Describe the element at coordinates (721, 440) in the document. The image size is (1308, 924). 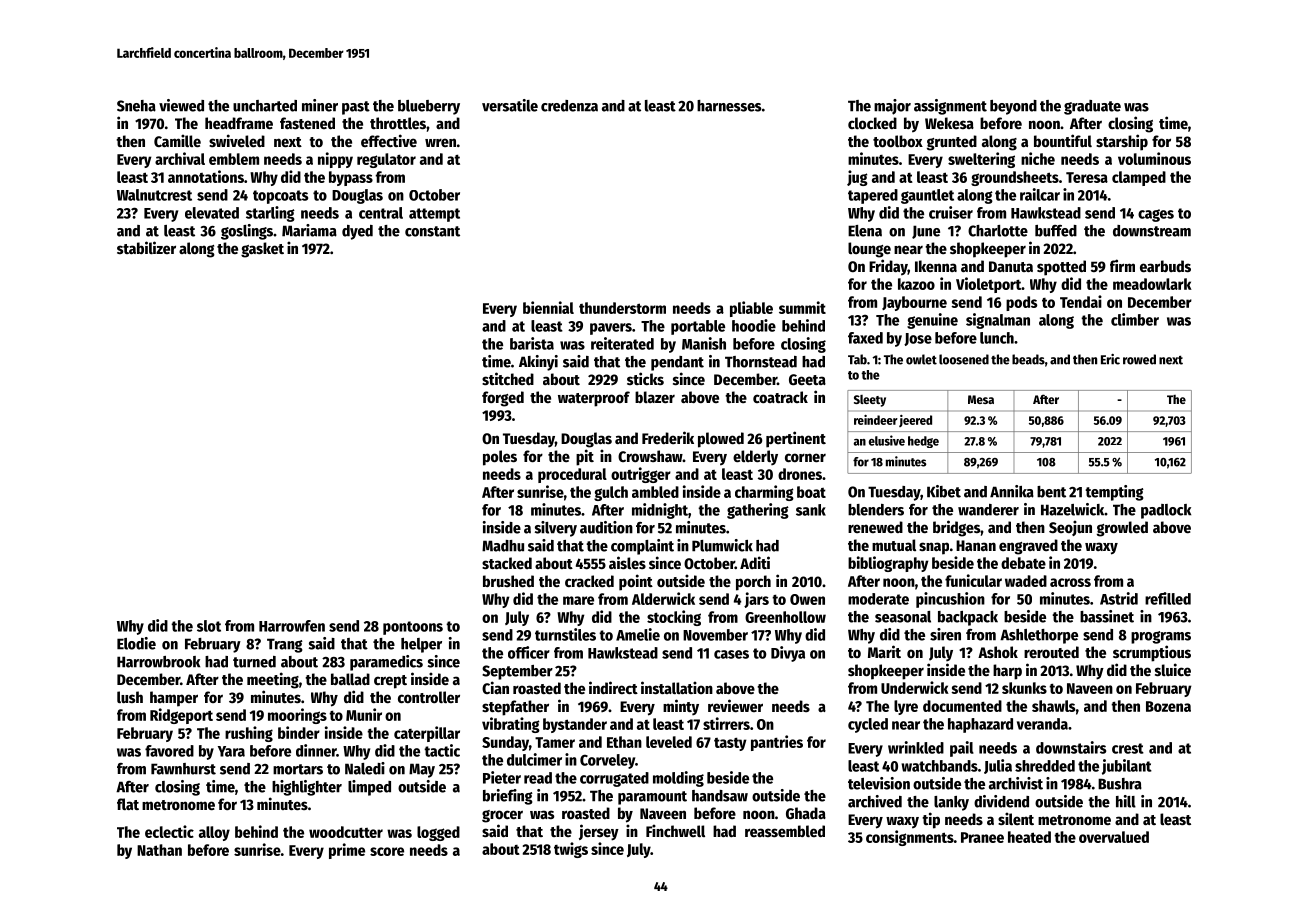
I see `plowed` at that location.
